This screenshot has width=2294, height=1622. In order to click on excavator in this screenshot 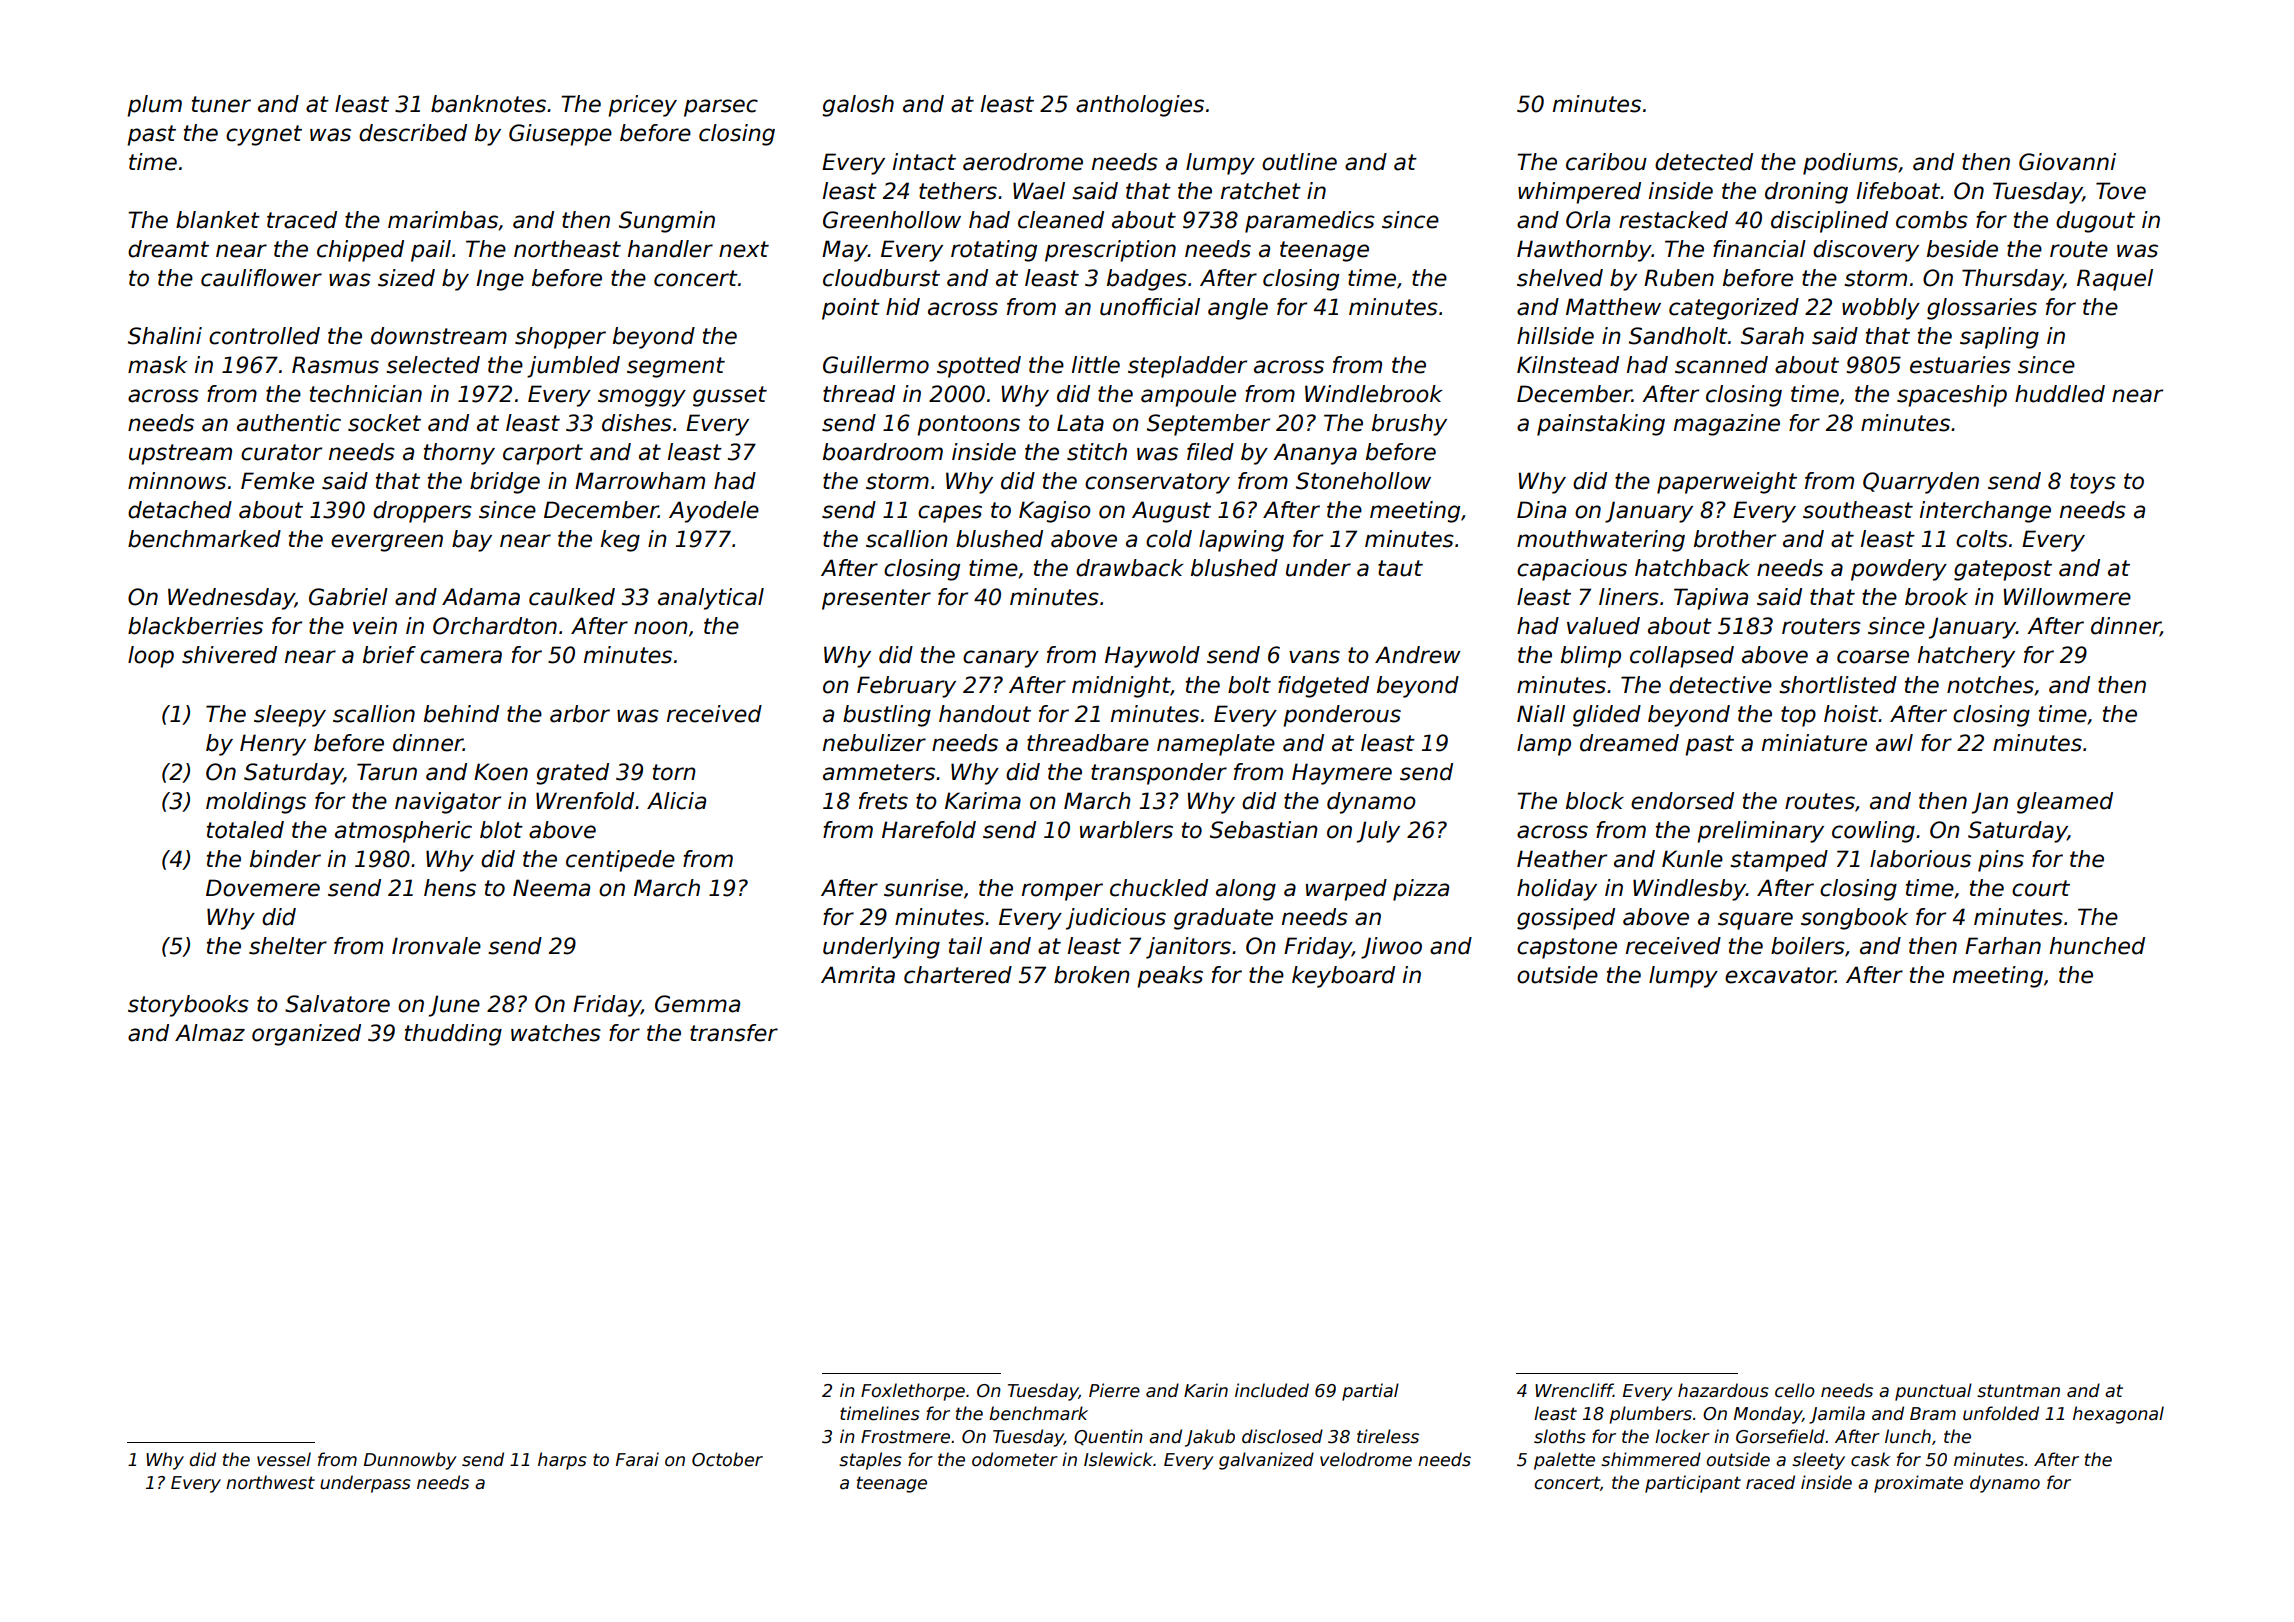, I will do `click(1780, 975)`.
